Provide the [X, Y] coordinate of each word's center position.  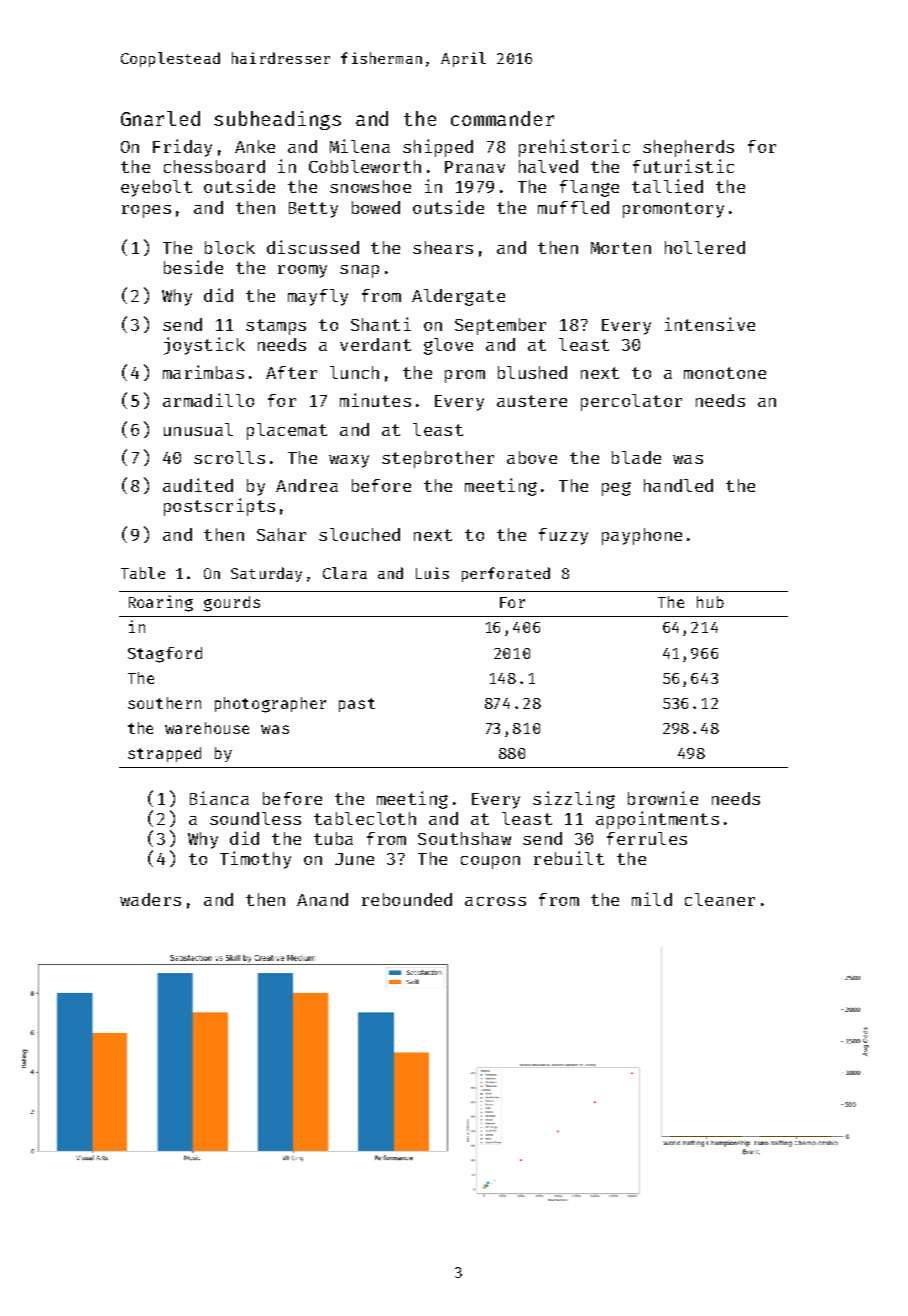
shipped [438, 148]
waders [150, 899]
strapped [164, 754]
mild [652, 899]
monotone [725, 373]
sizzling [574, 800]
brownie [663, 798]
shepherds [688, 148]
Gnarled [160, 118]
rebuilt [569, 858]
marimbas [203, 372]
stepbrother [438, 459]
